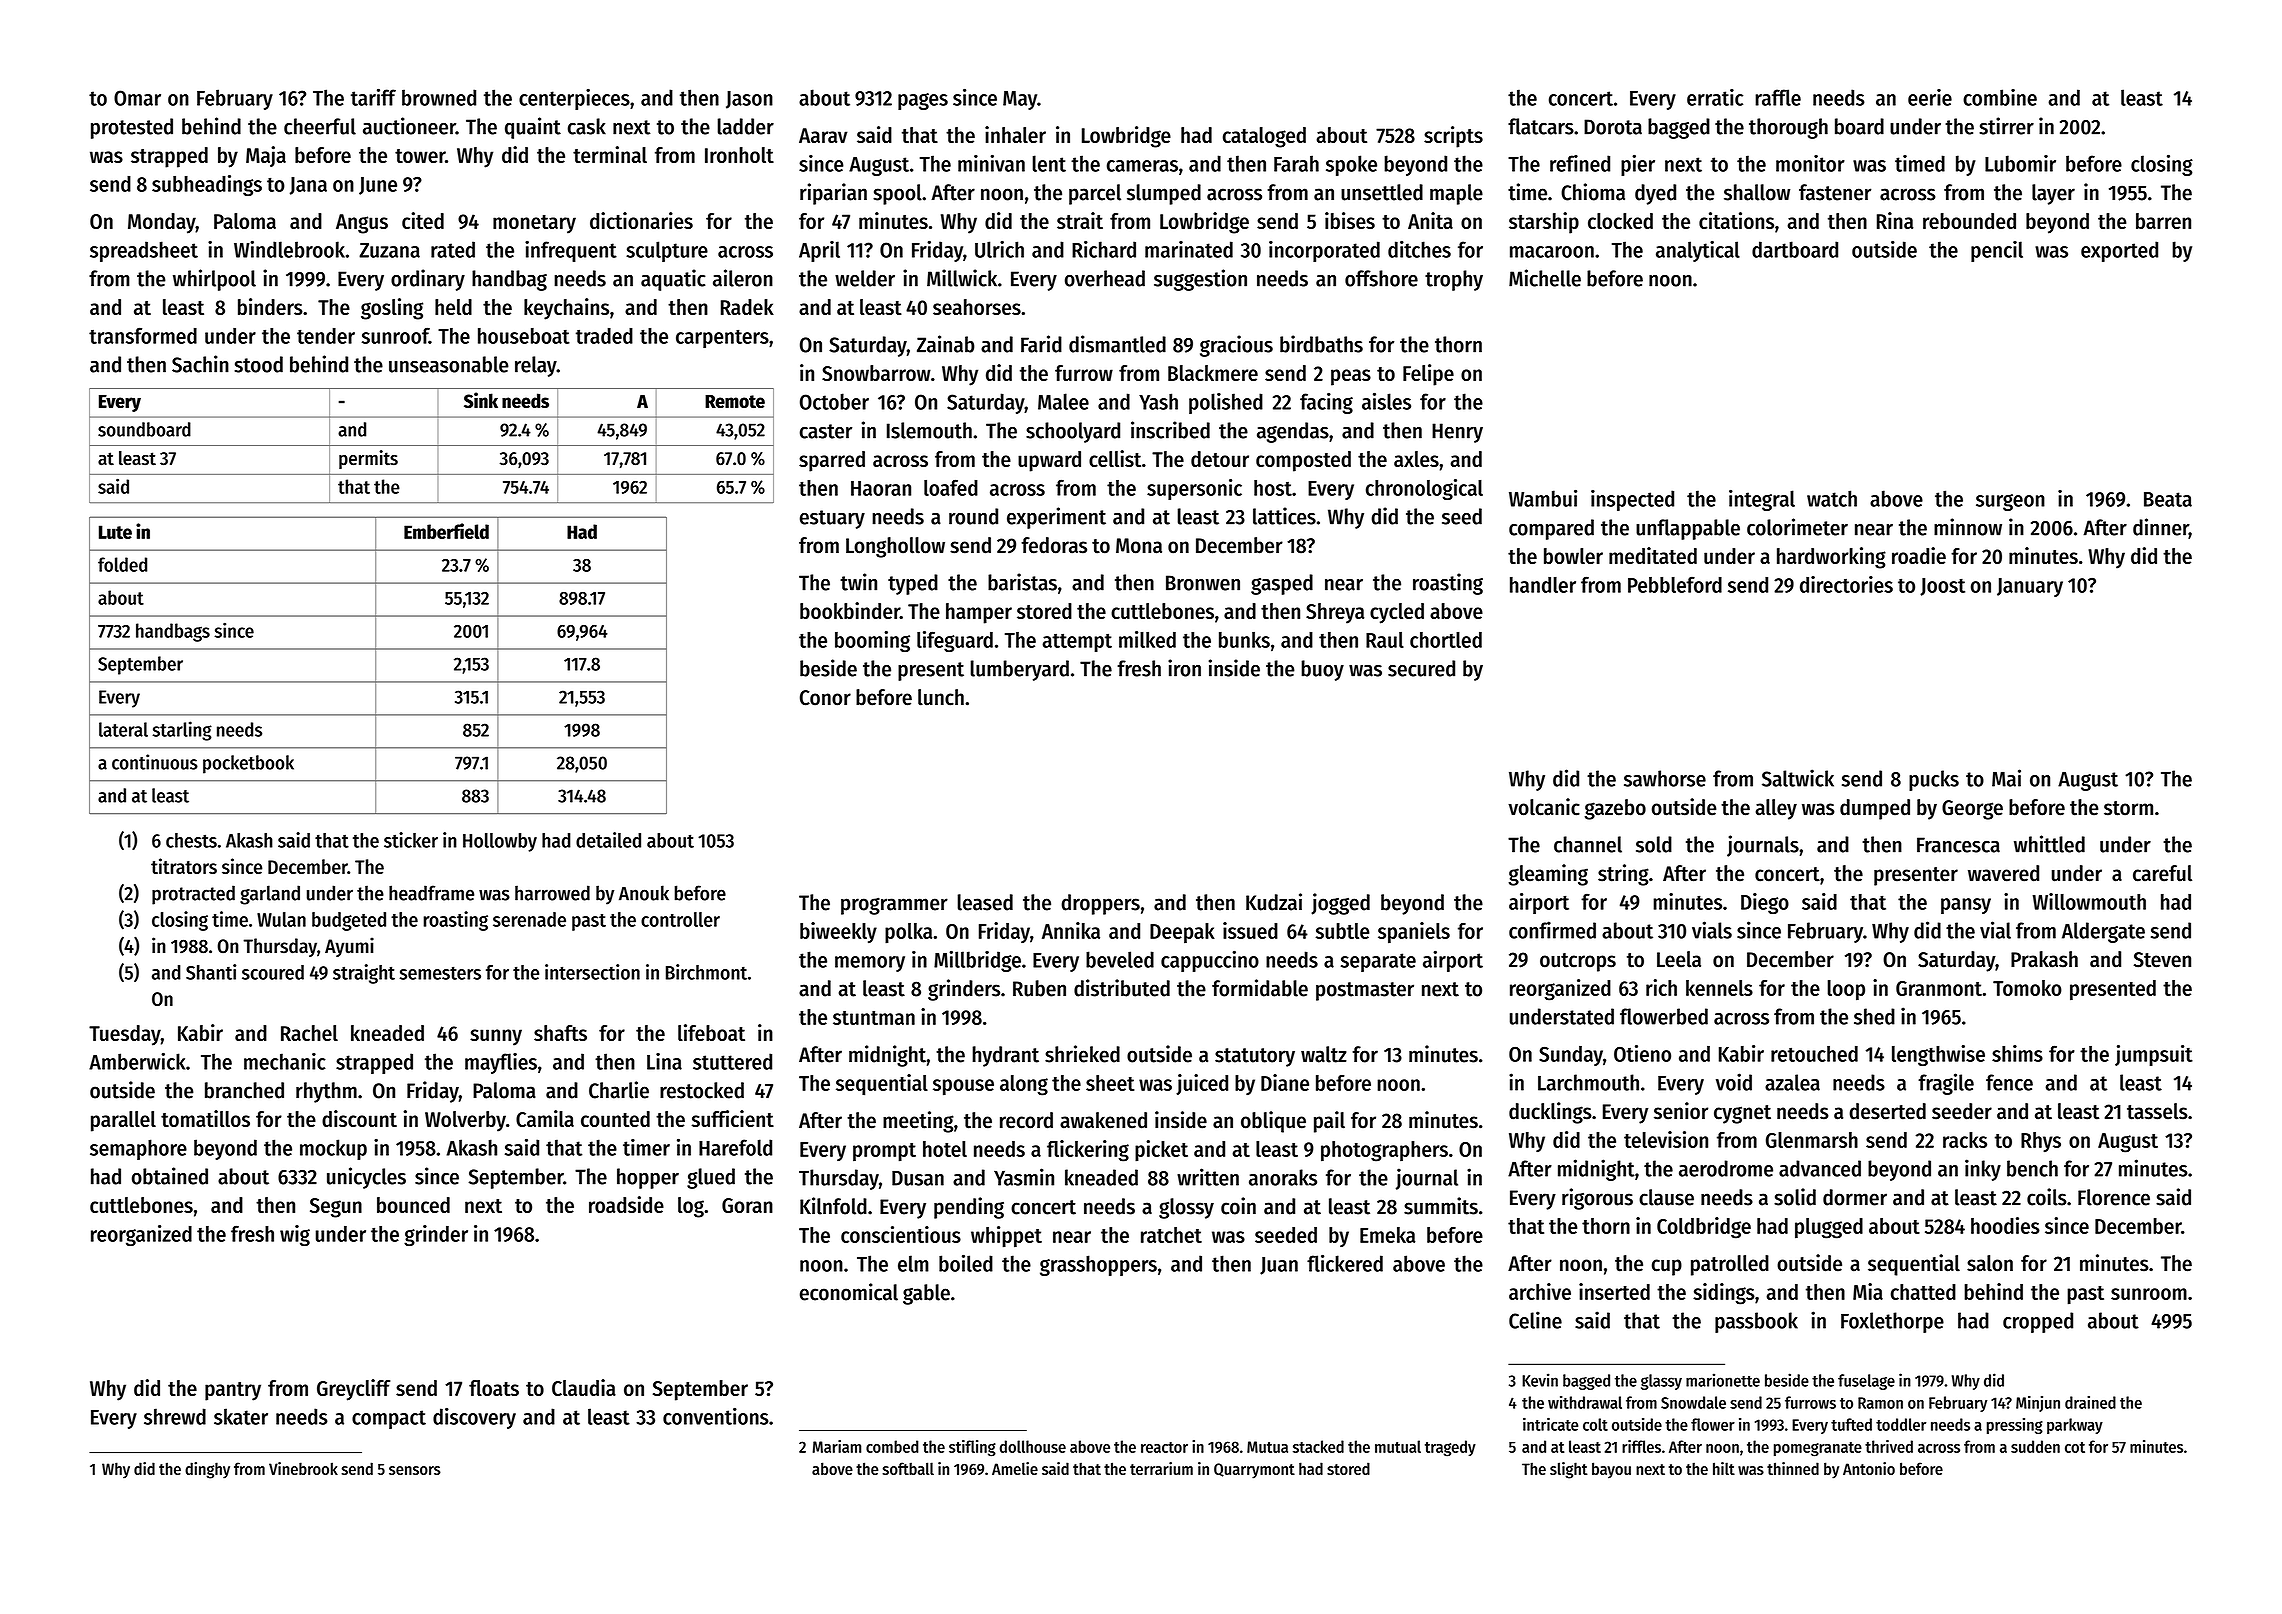 The width and height of the screenshot is (2282, 1614). I want to click on pages, so click(923, 101).
